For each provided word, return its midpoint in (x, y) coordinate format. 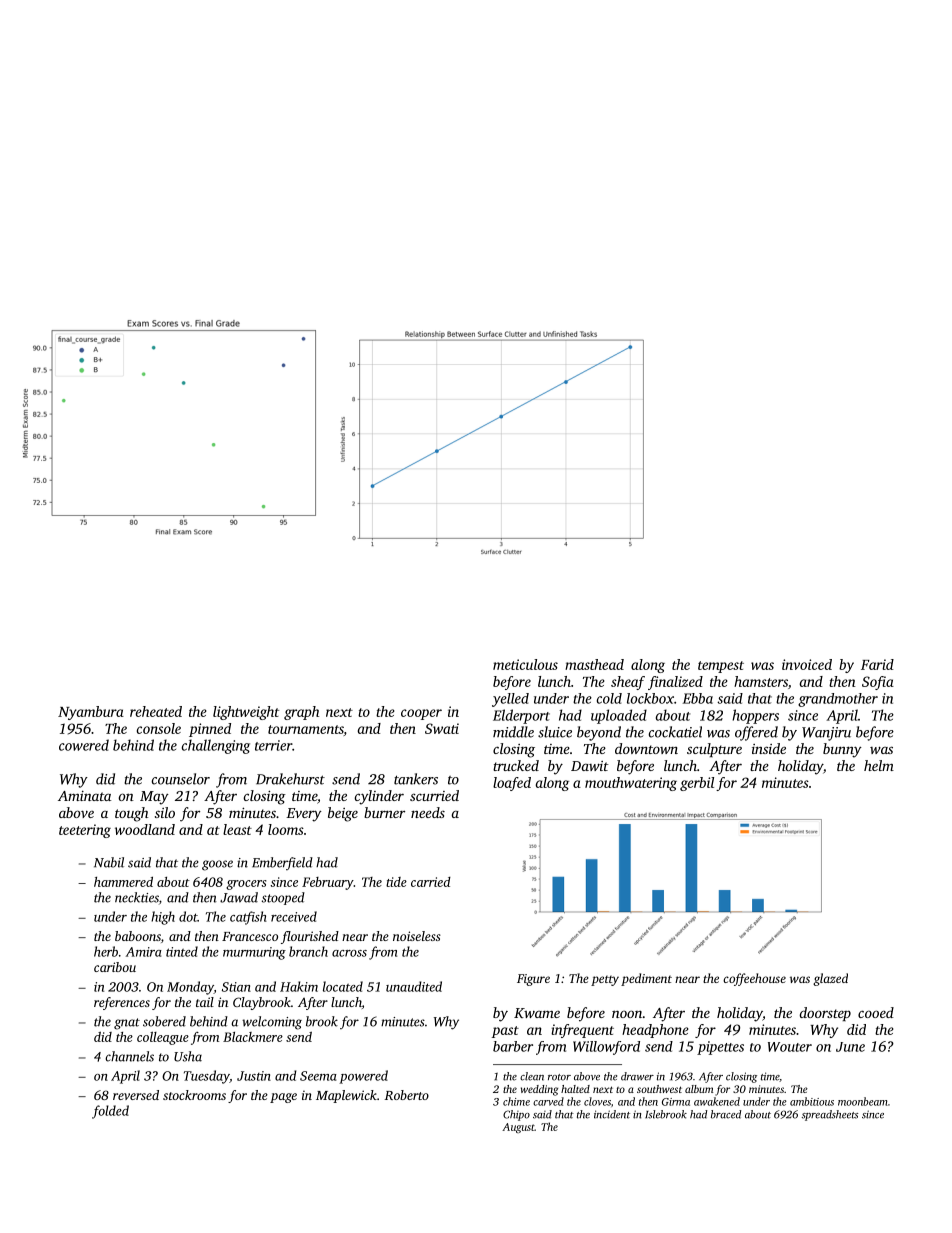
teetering (85, 831)
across (349, 953)
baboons (138, 936)
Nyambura (91, 713)
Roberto (406, 1095)
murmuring (254, 953)
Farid (877, 664)
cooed (876, 1012)
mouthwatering (631, 784)
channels (129, 1056)
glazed (830, 979)
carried (431, 882)
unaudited (414, 986)
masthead (594, 664)
